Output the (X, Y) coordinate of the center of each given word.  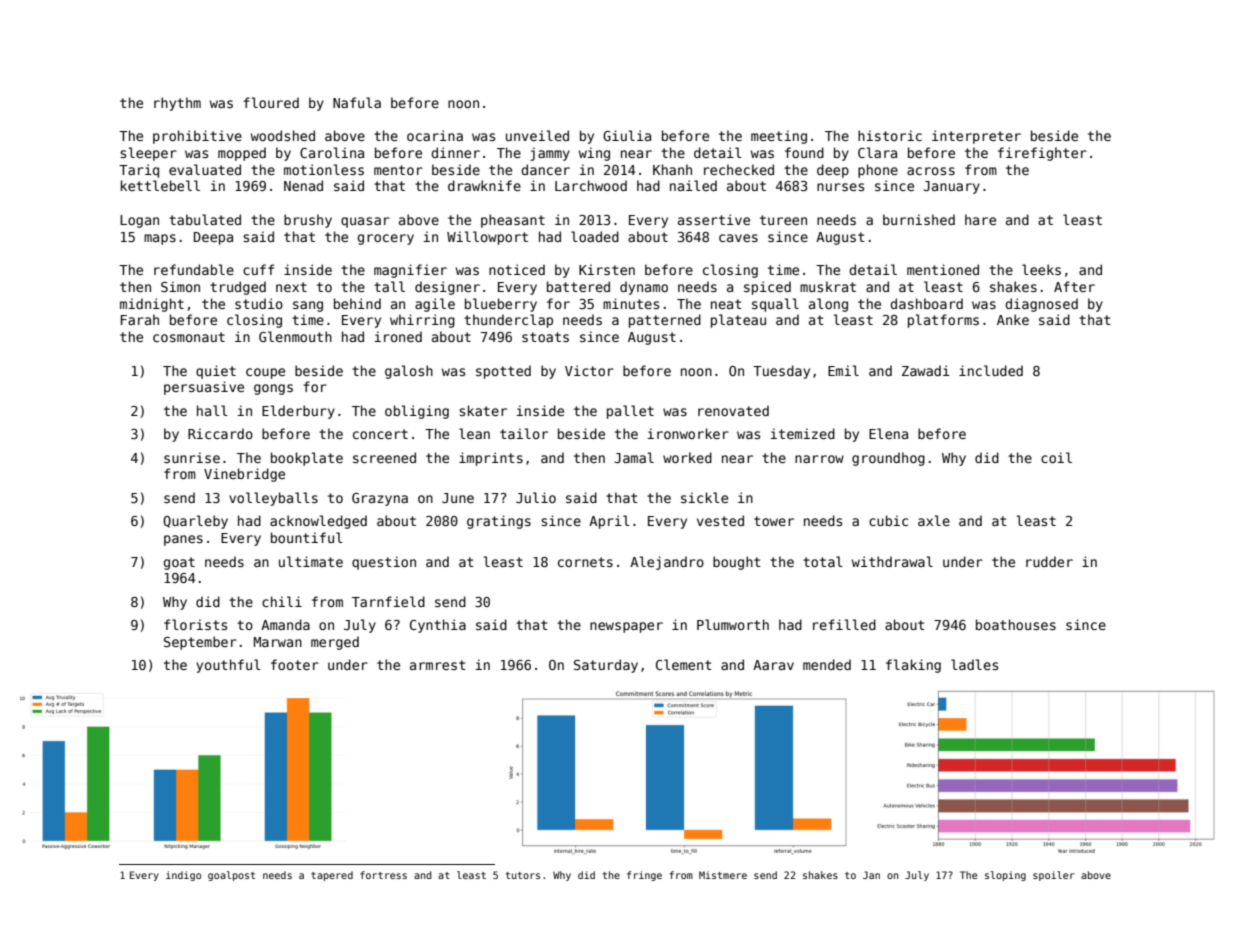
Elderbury (298, 412)
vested (720, 520)
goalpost (231, 876)
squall (775, 305)
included (991, 370)
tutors (523, 875)
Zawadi (926, 370)
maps (160, 239)
